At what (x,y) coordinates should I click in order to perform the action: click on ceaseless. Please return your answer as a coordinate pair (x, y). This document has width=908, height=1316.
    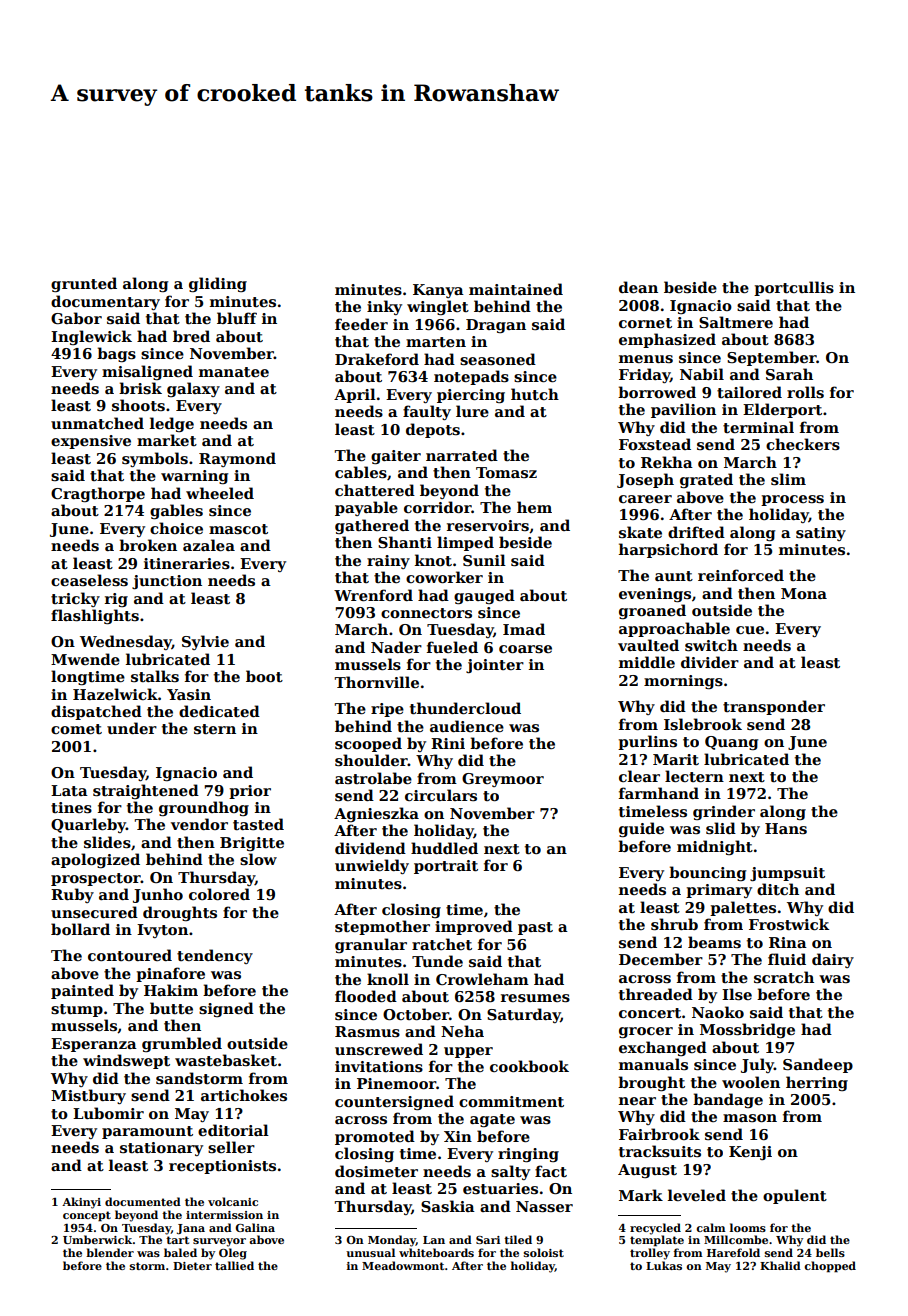
    Looking at the image, I should click on (89, 580).
